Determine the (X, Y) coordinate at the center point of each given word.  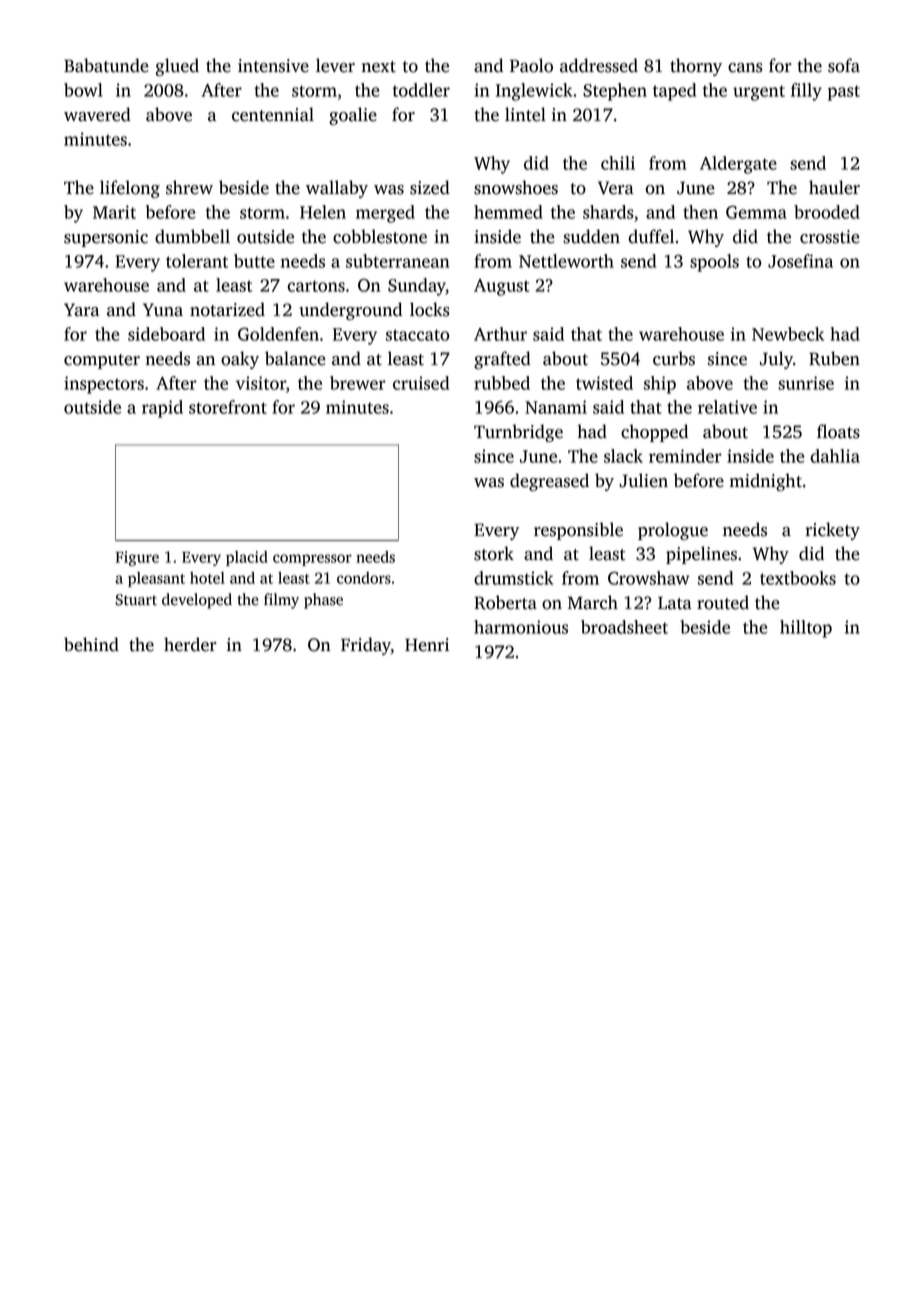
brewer (358, 383)
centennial (273, 114)
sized (430, 187)
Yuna (163, 310)
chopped (654, 433)
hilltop (806, 629)
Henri (427, 645)
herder (190, 644)
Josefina (800, 261)
